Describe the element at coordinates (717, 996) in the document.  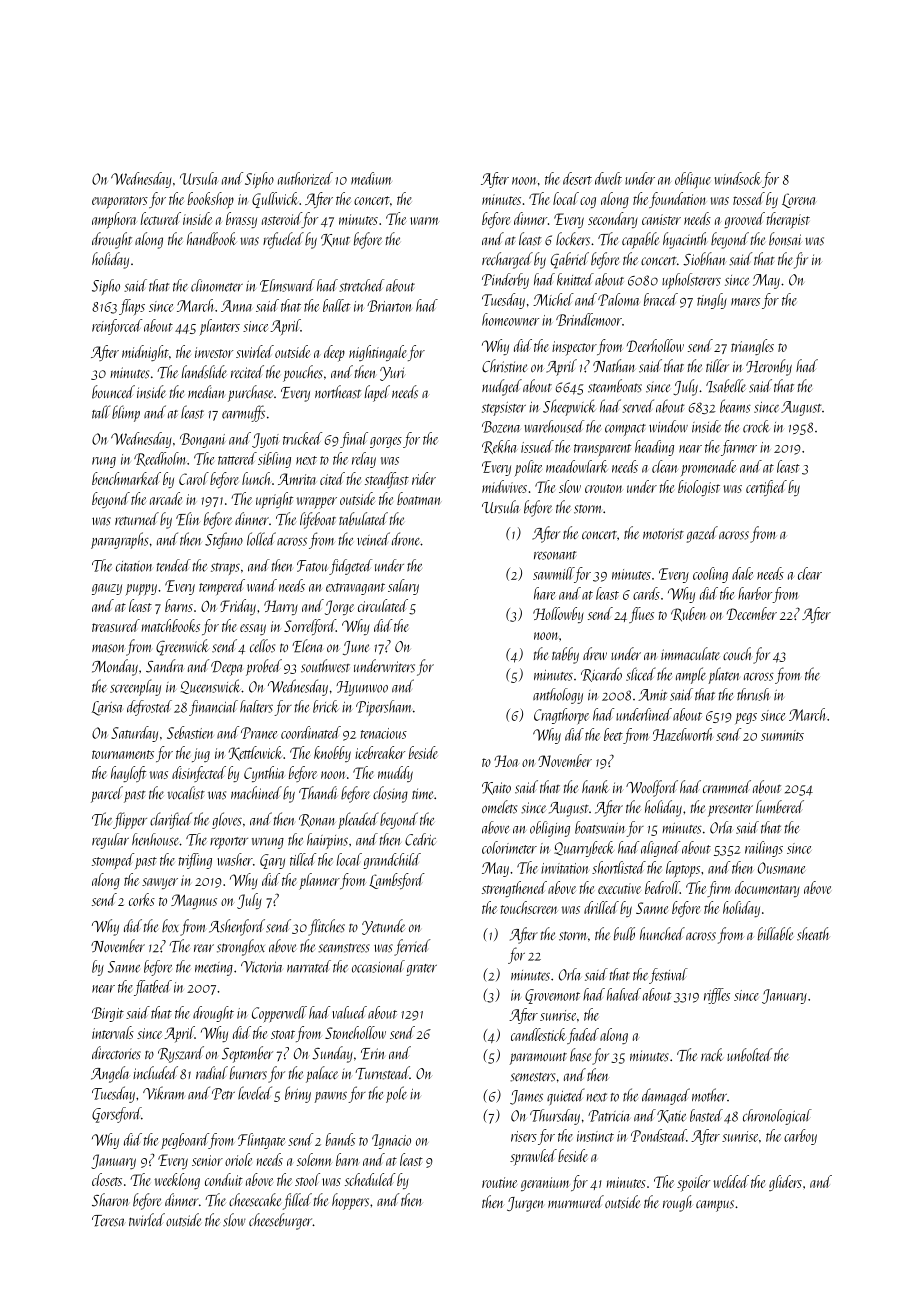
I see `riffles` at that location.
